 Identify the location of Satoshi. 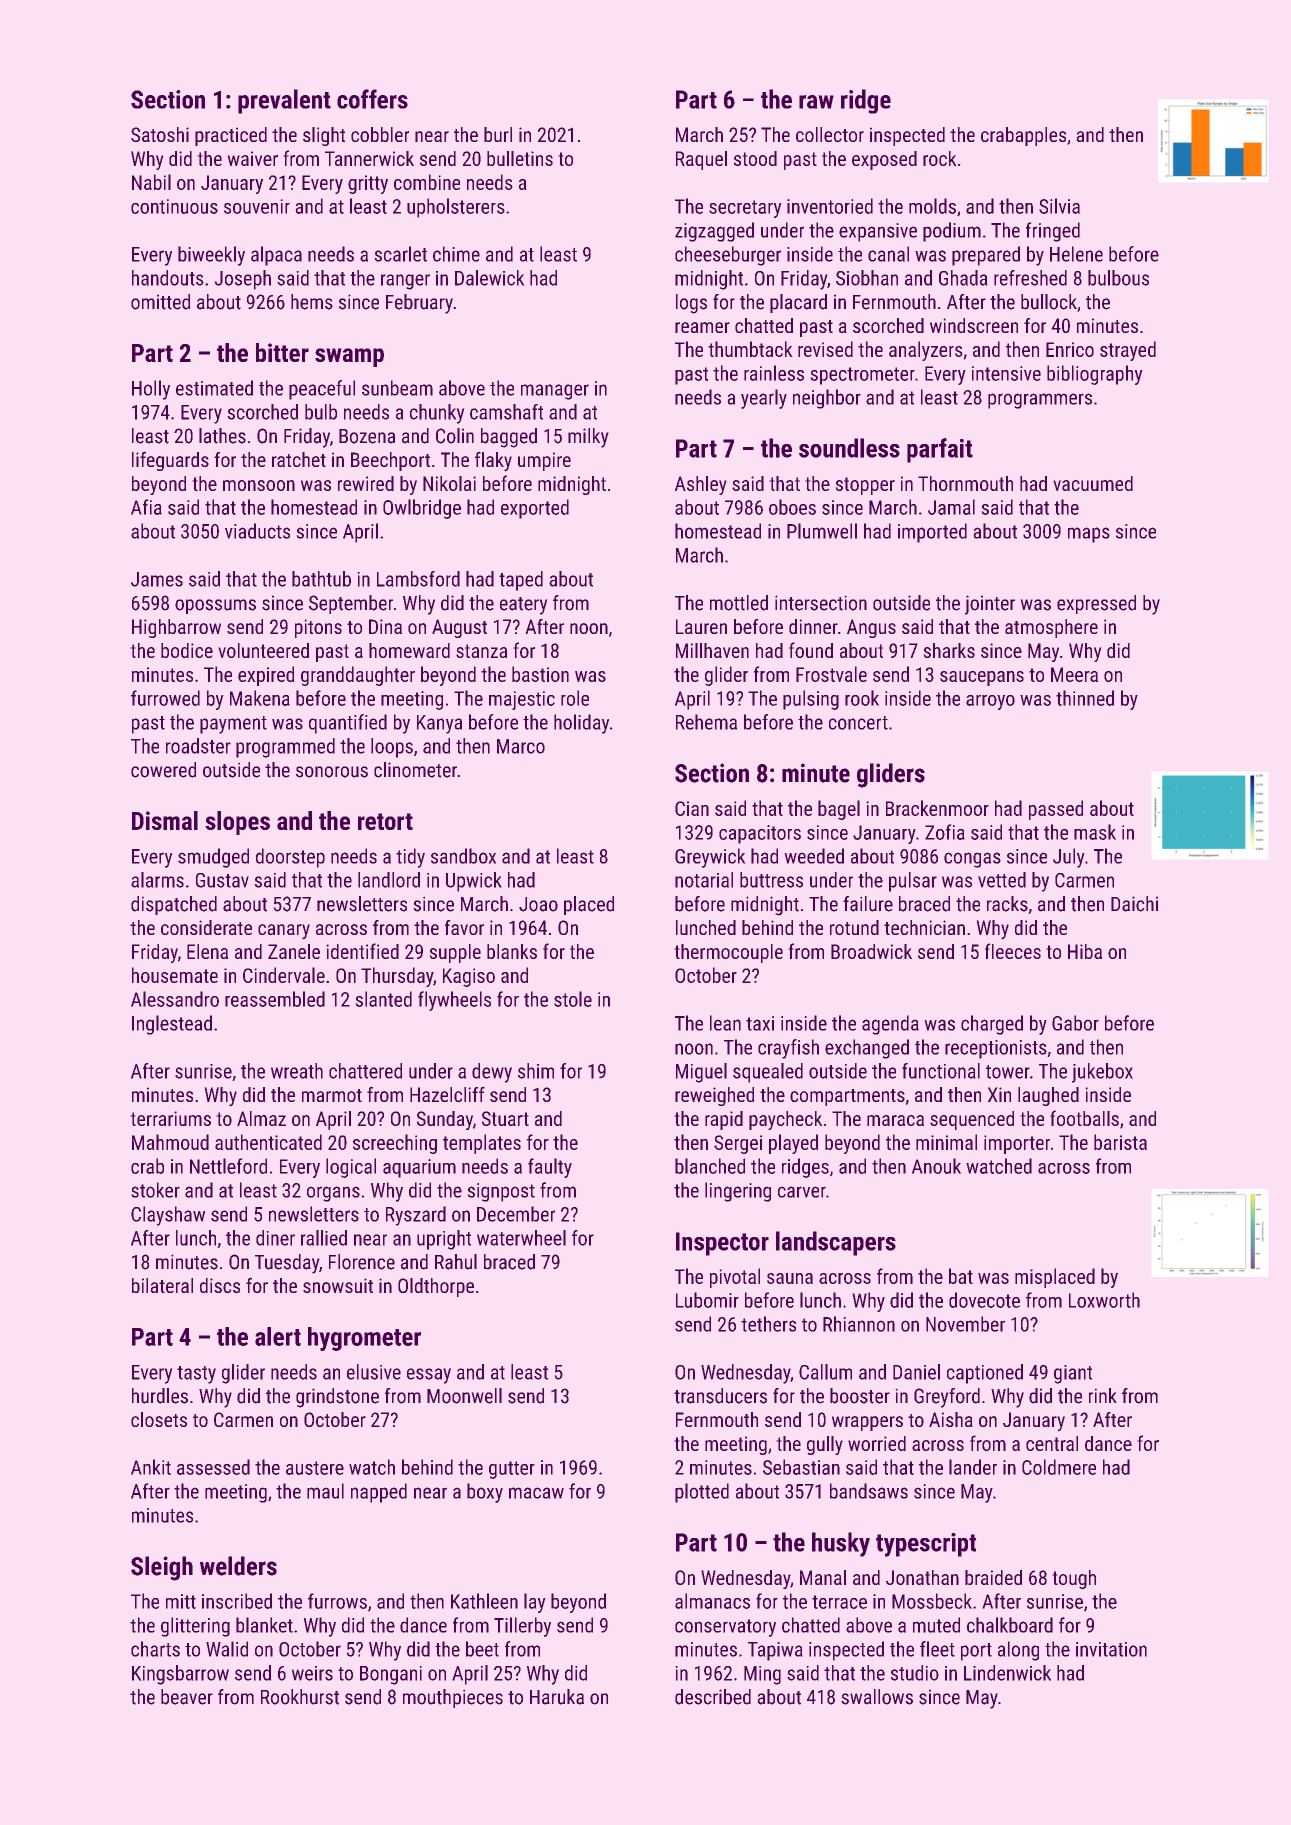
(160, 134).
